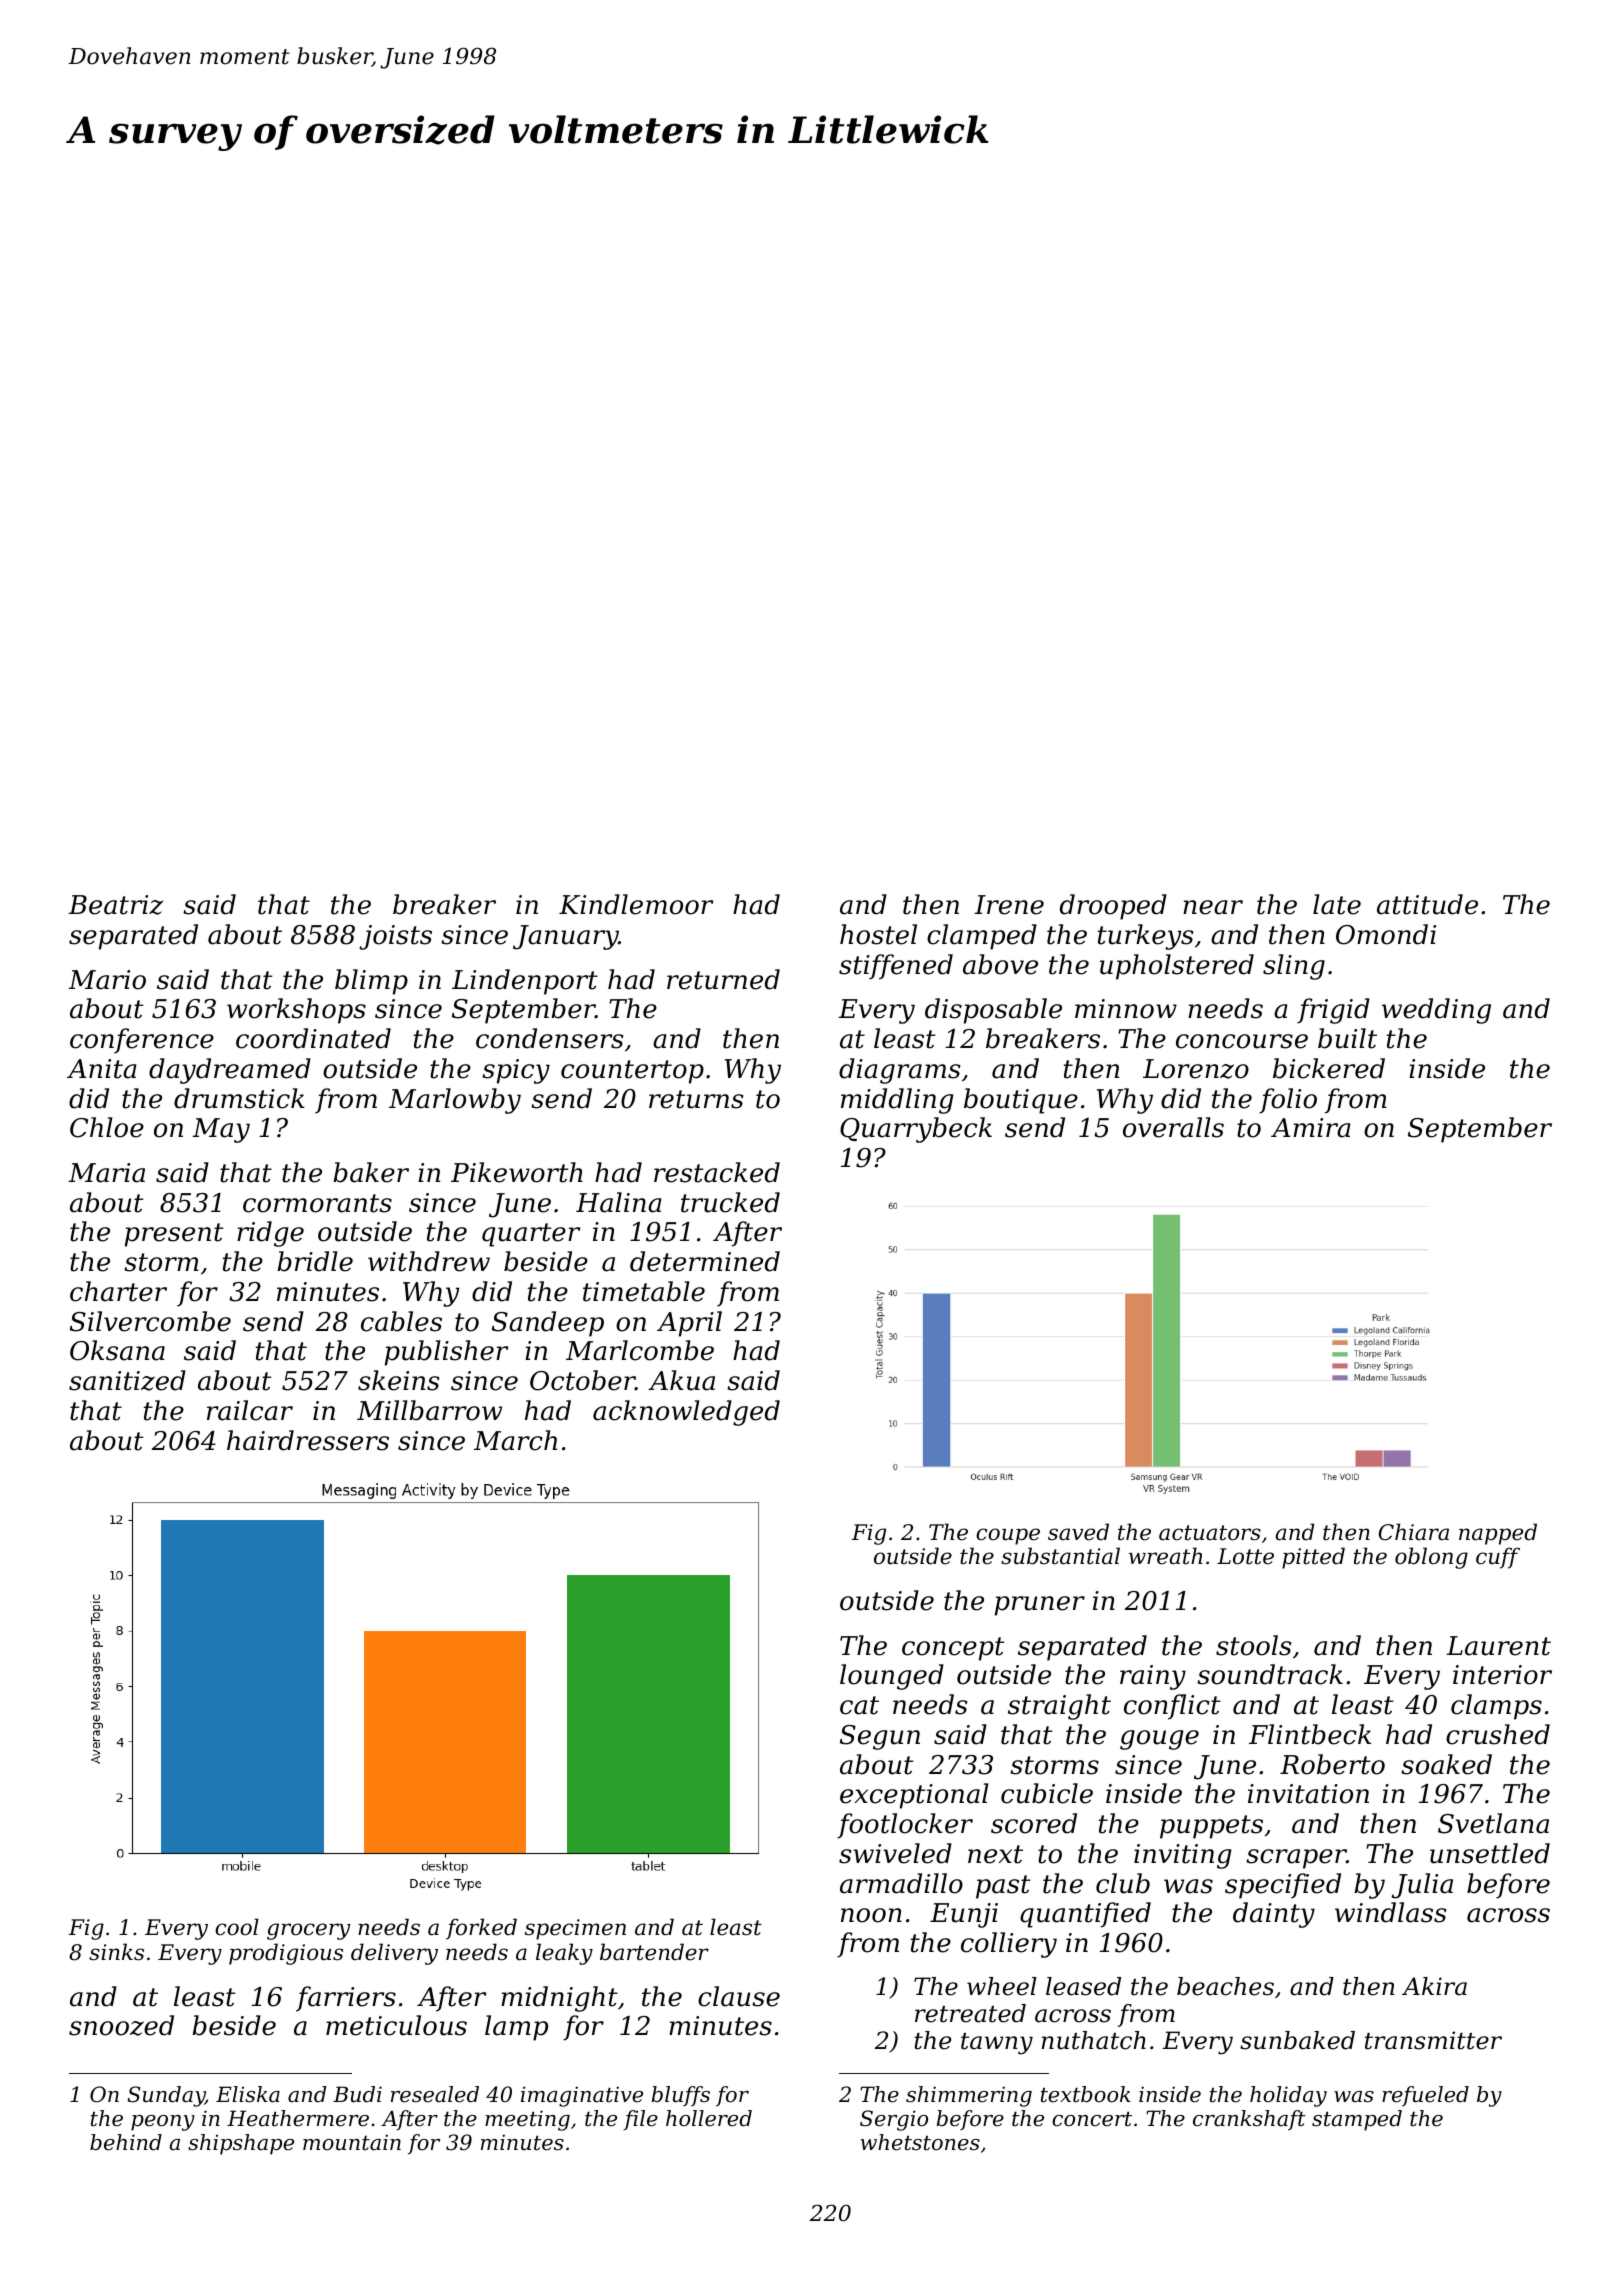 This screenshot has height=2292, width=1620. What do you see at coordinates (1498, 1534) in the screenshot?
I see `napped` at bounding box center [1498, 1534].
